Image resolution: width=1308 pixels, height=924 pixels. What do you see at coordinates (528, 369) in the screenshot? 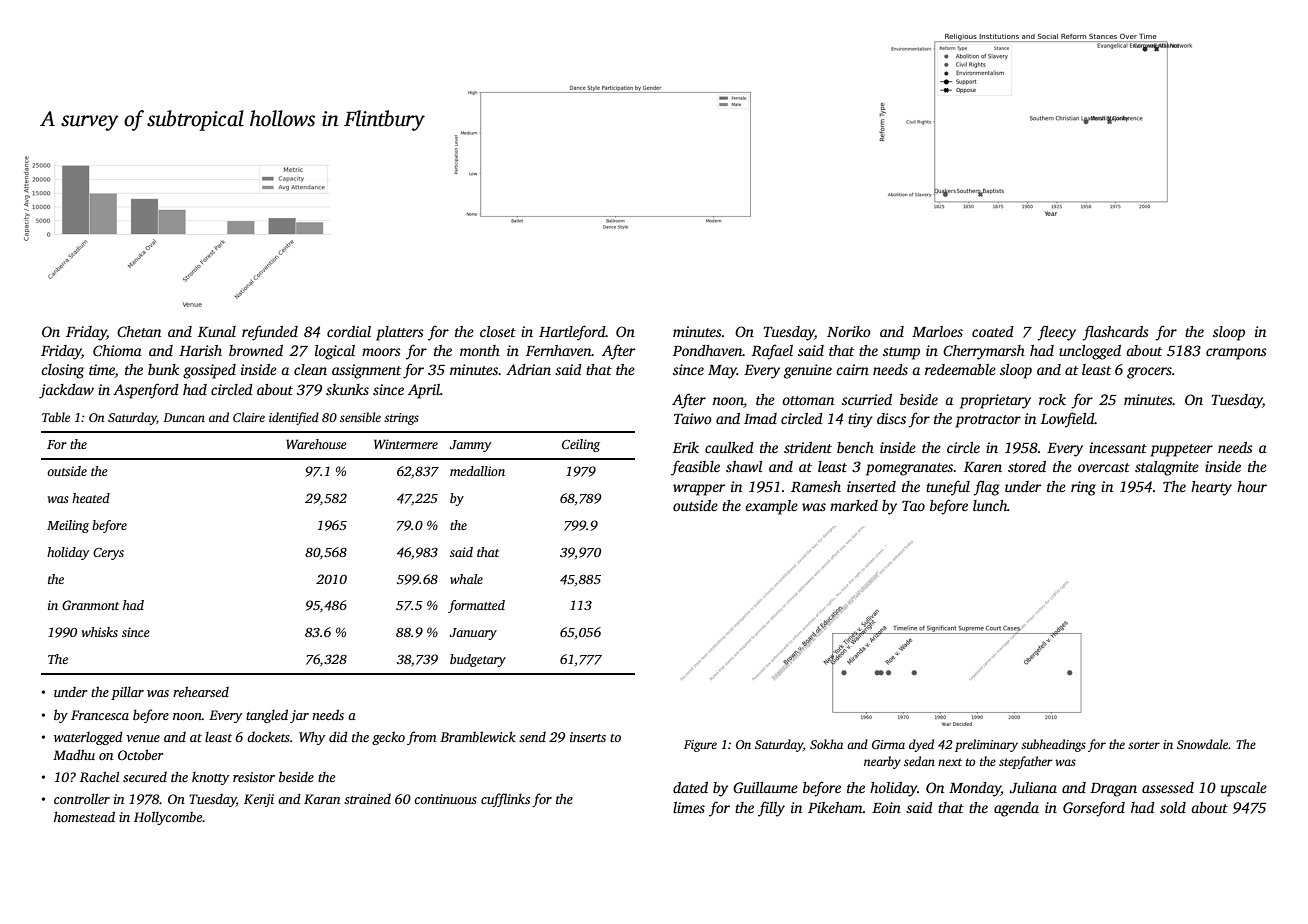
I see `Adrian` at bounding box center [528, 369].
